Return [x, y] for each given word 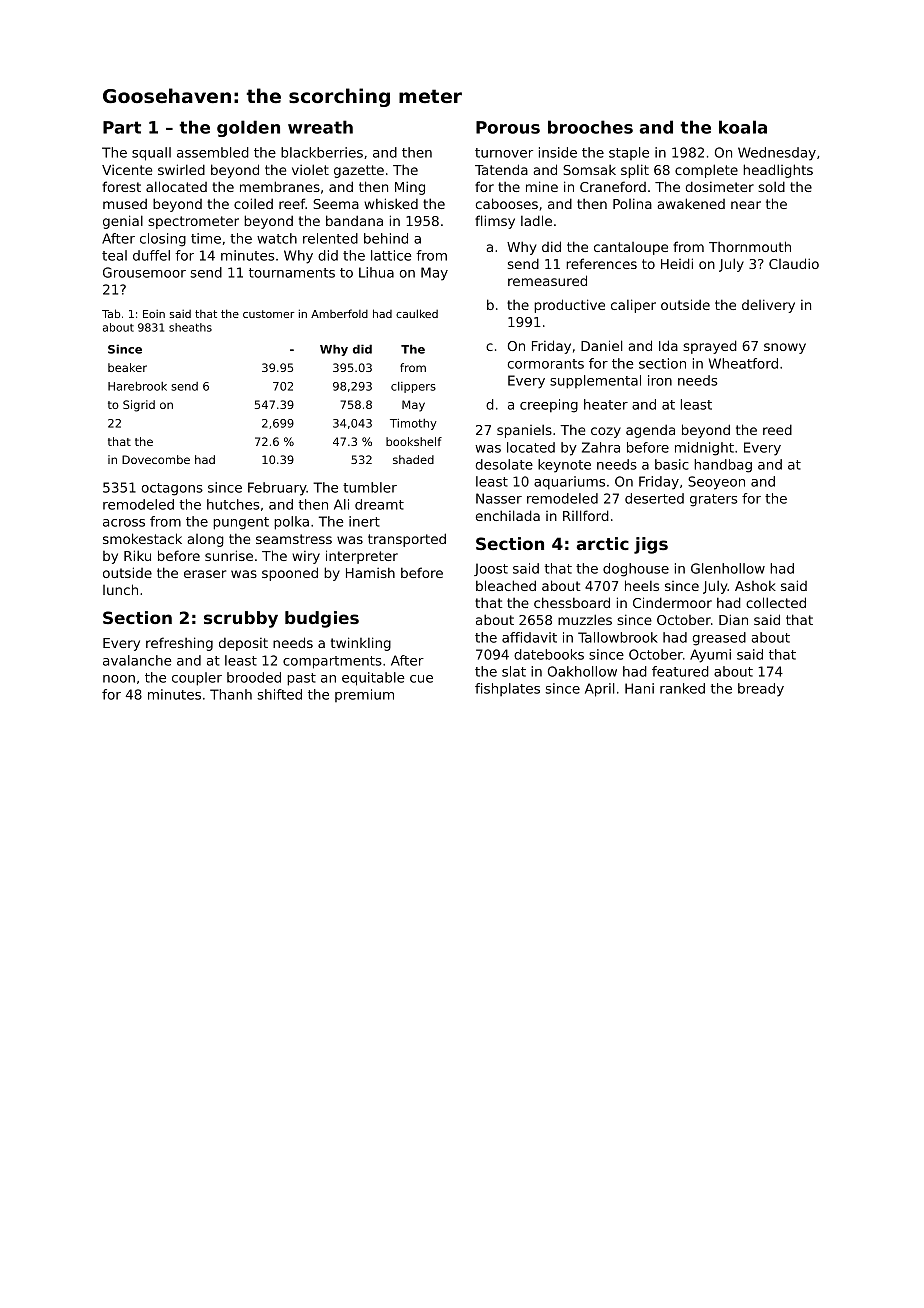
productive [569, 306]
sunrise [229, 555]
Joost [491, 569]
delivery [768, 306]
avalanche [137, 660]
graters [714, 500]
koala [743, 127]
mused [125, 203]
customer [268, 314]
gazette [359, 171]
